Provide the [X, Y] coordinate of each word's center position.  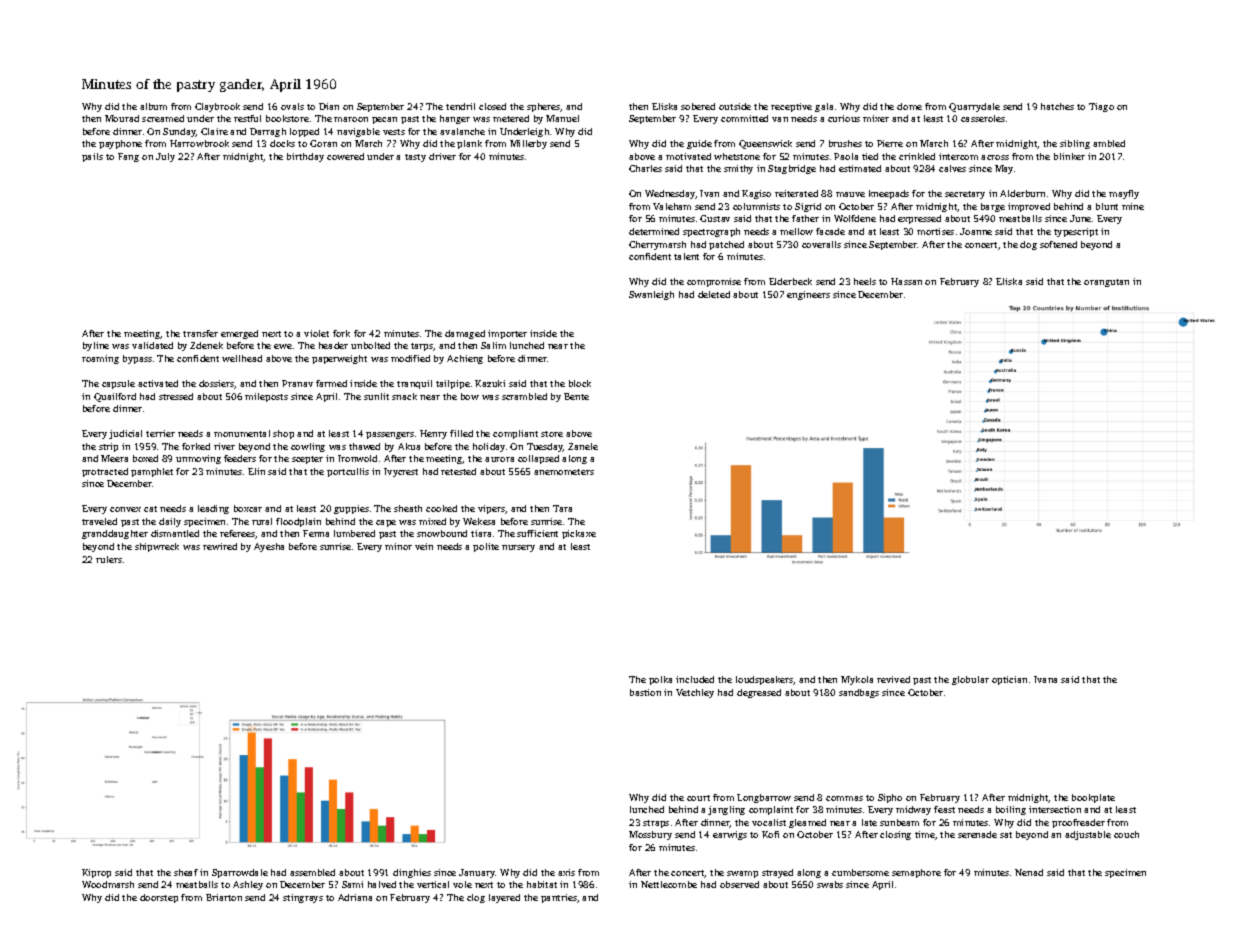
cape [386, 523]
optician [1009, 680]
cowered [345, 156]
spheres [544, 107]
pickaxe [579, 534]
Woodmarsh [108, 884]
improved [1029, 207]
